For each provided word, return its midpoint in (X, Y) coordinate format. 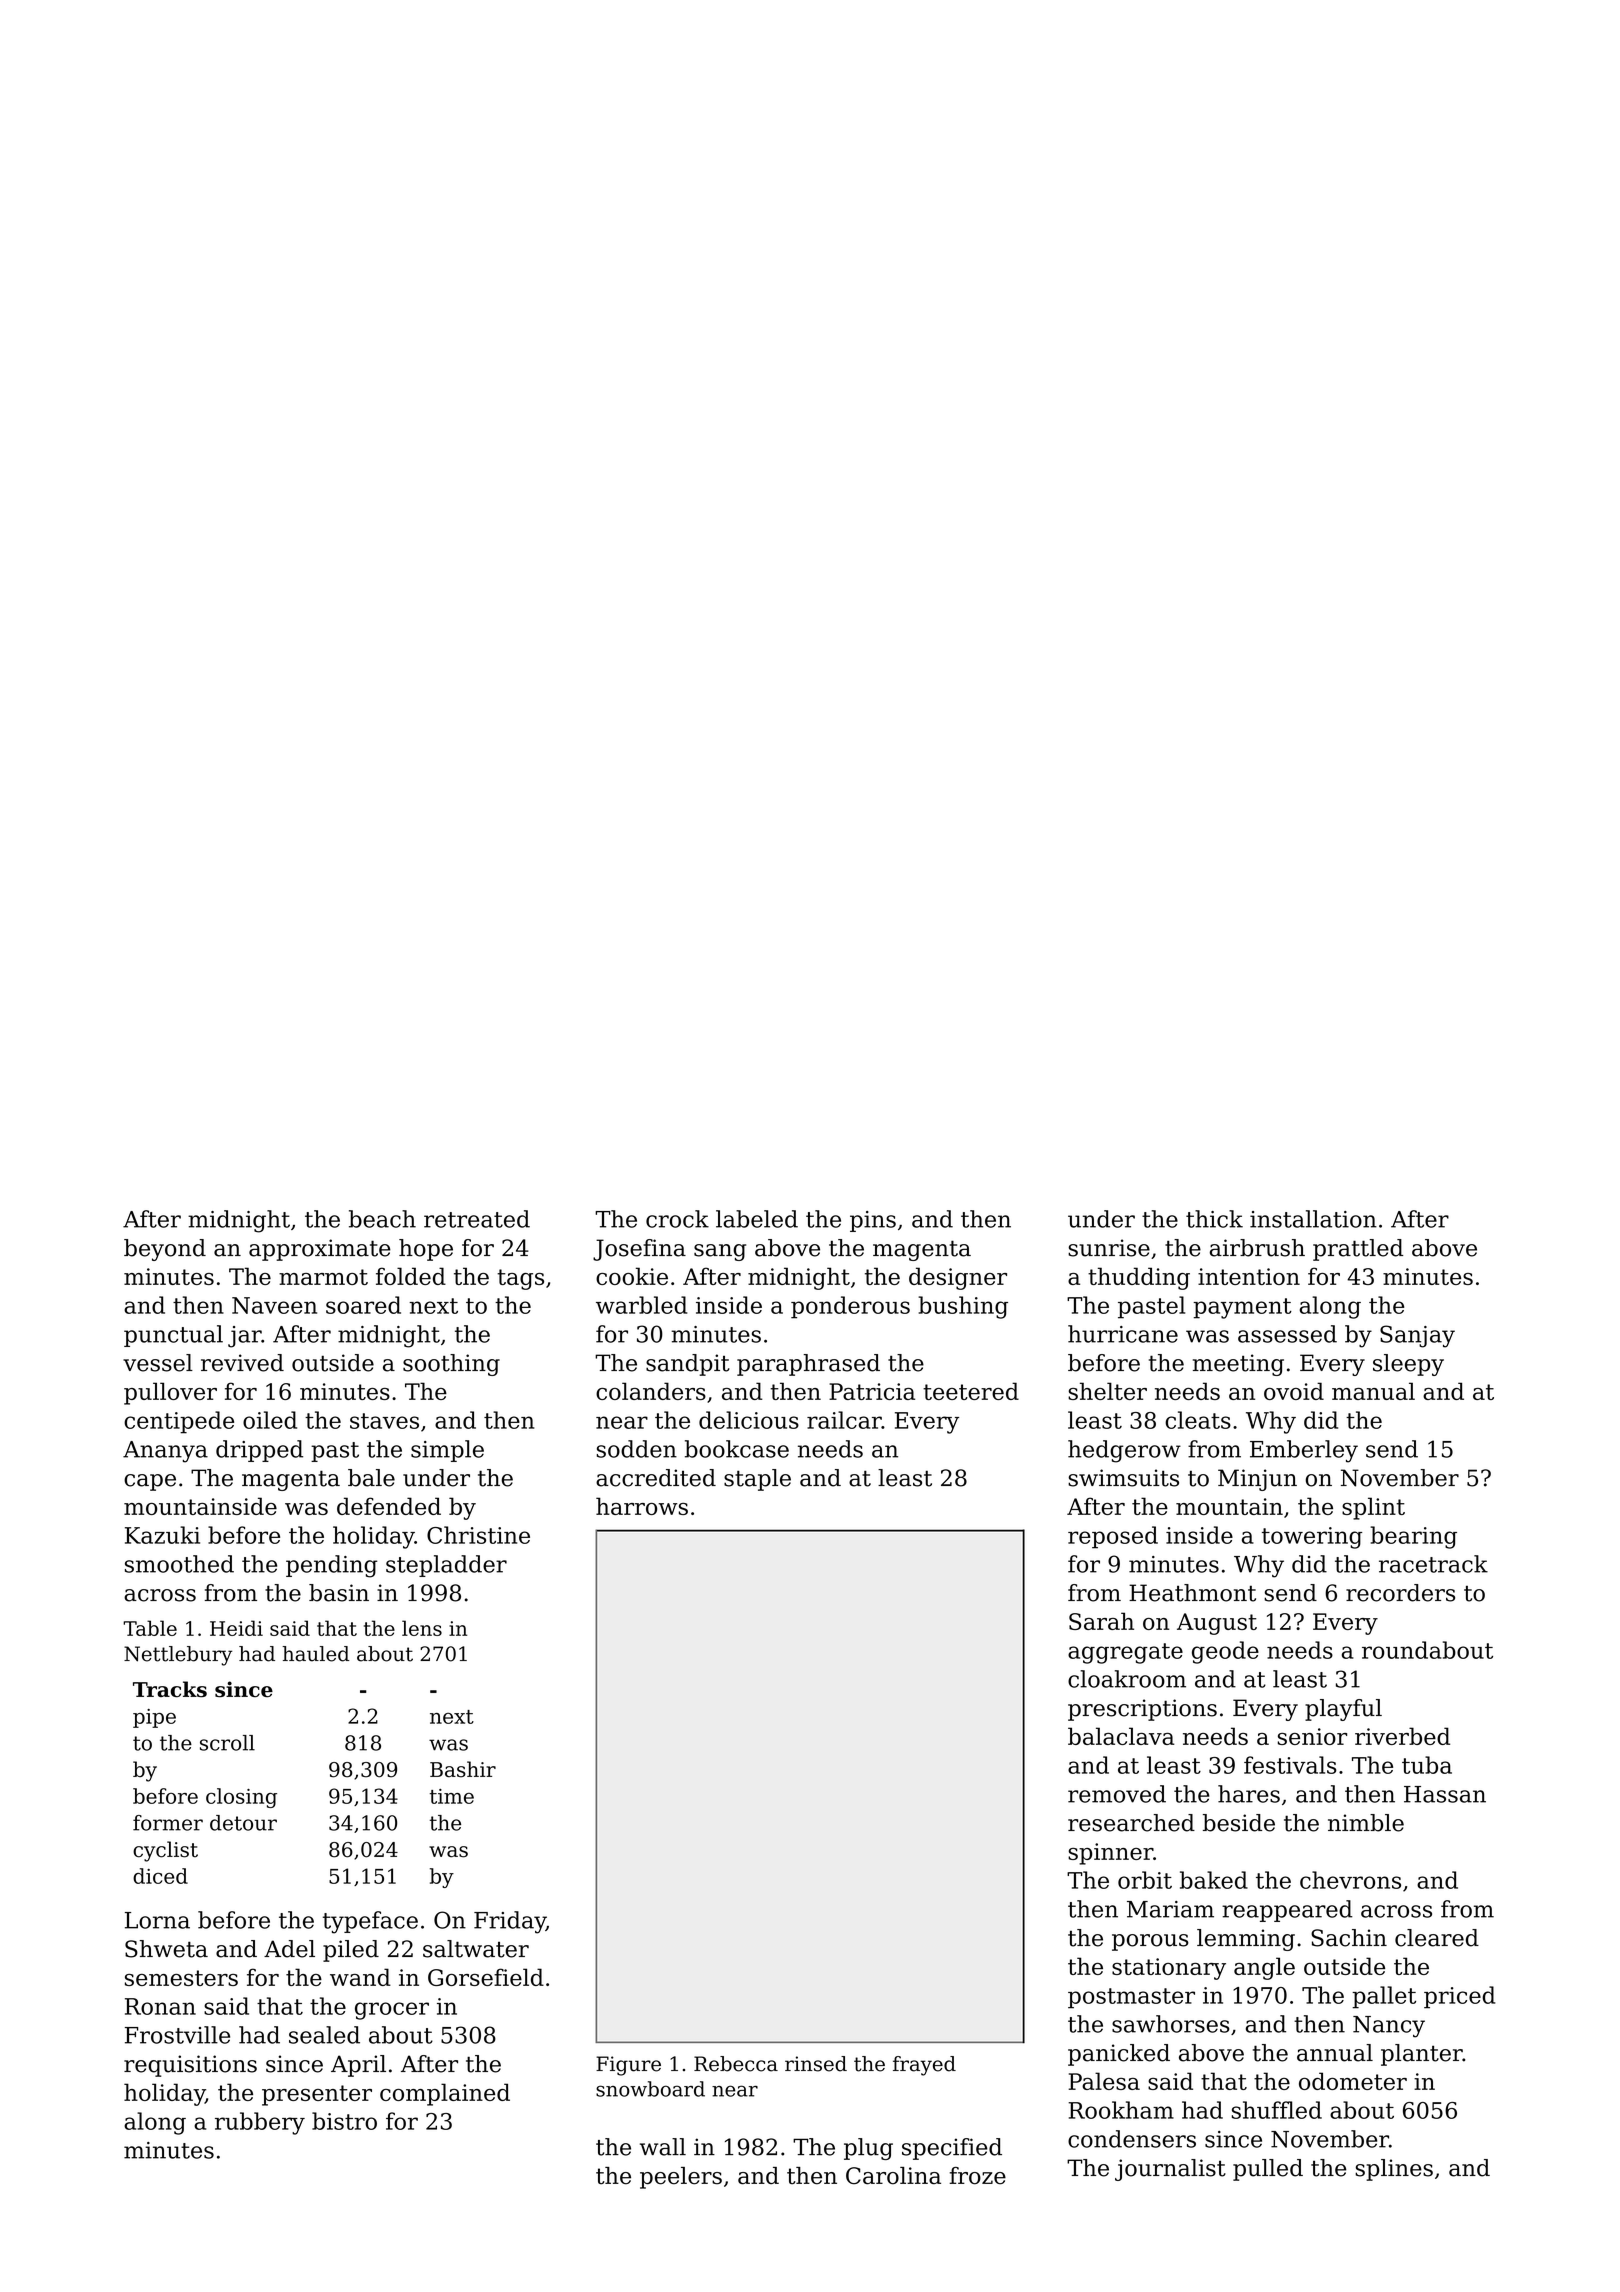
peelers (681, 2178)
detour (243, 1823)
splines (1394, 2170)
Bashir (463, 1769)
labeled (757, 1219)
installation (1313, 1219)
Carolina (893, 2176)
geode (1225, 1652)
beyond (165, 1250)
